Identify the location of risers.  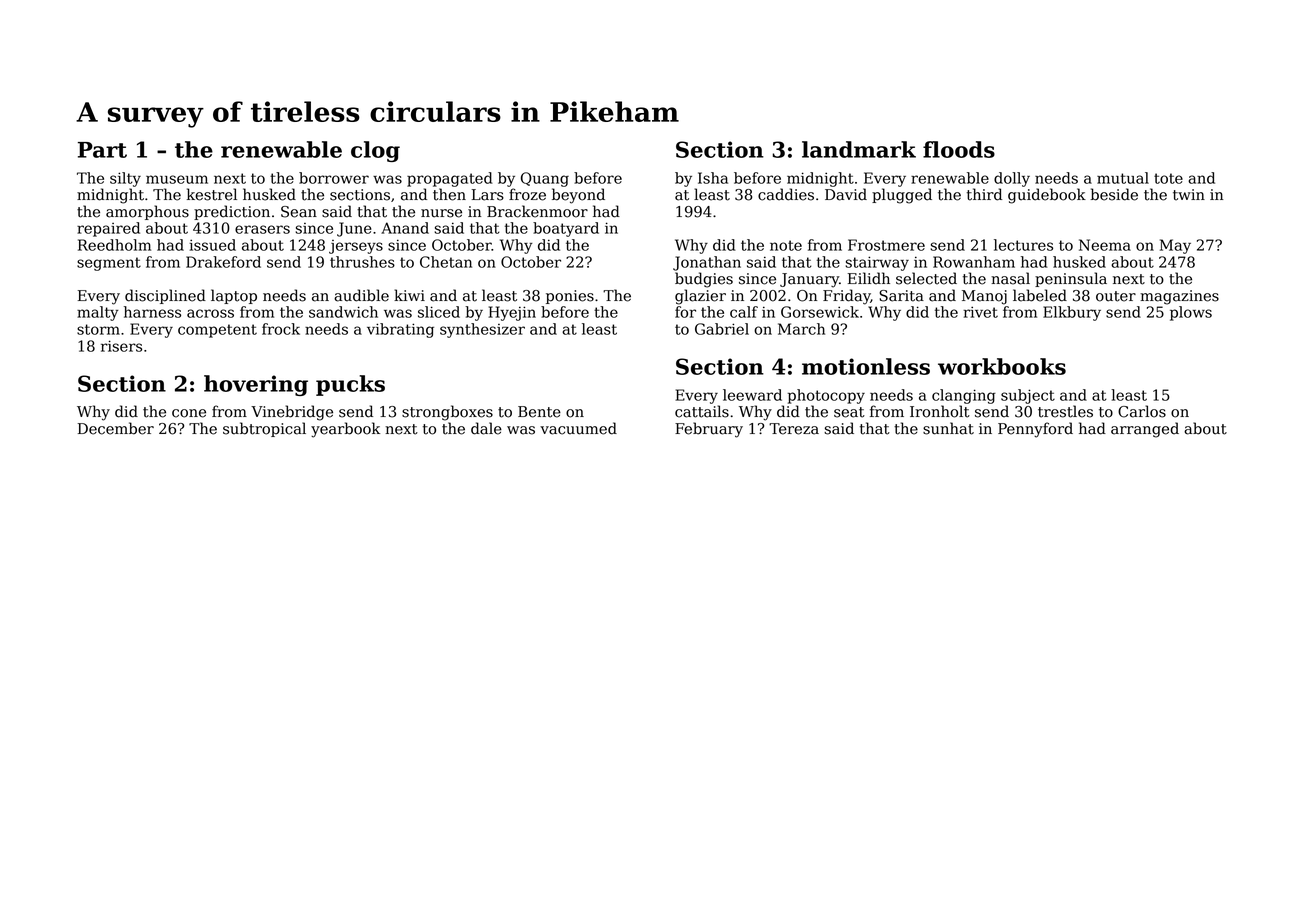
(121, 346).
